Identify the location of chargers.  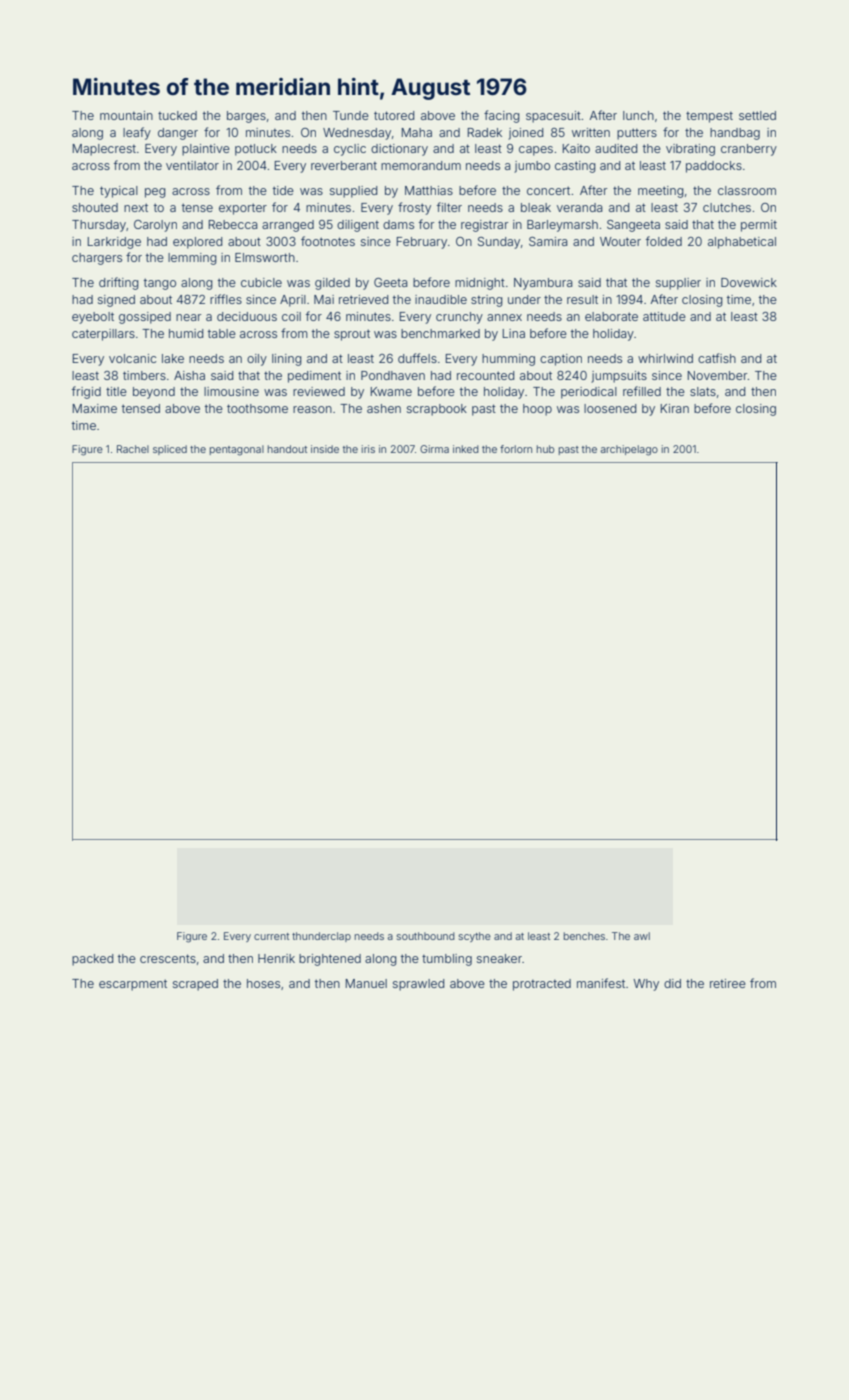
(97, 259).
